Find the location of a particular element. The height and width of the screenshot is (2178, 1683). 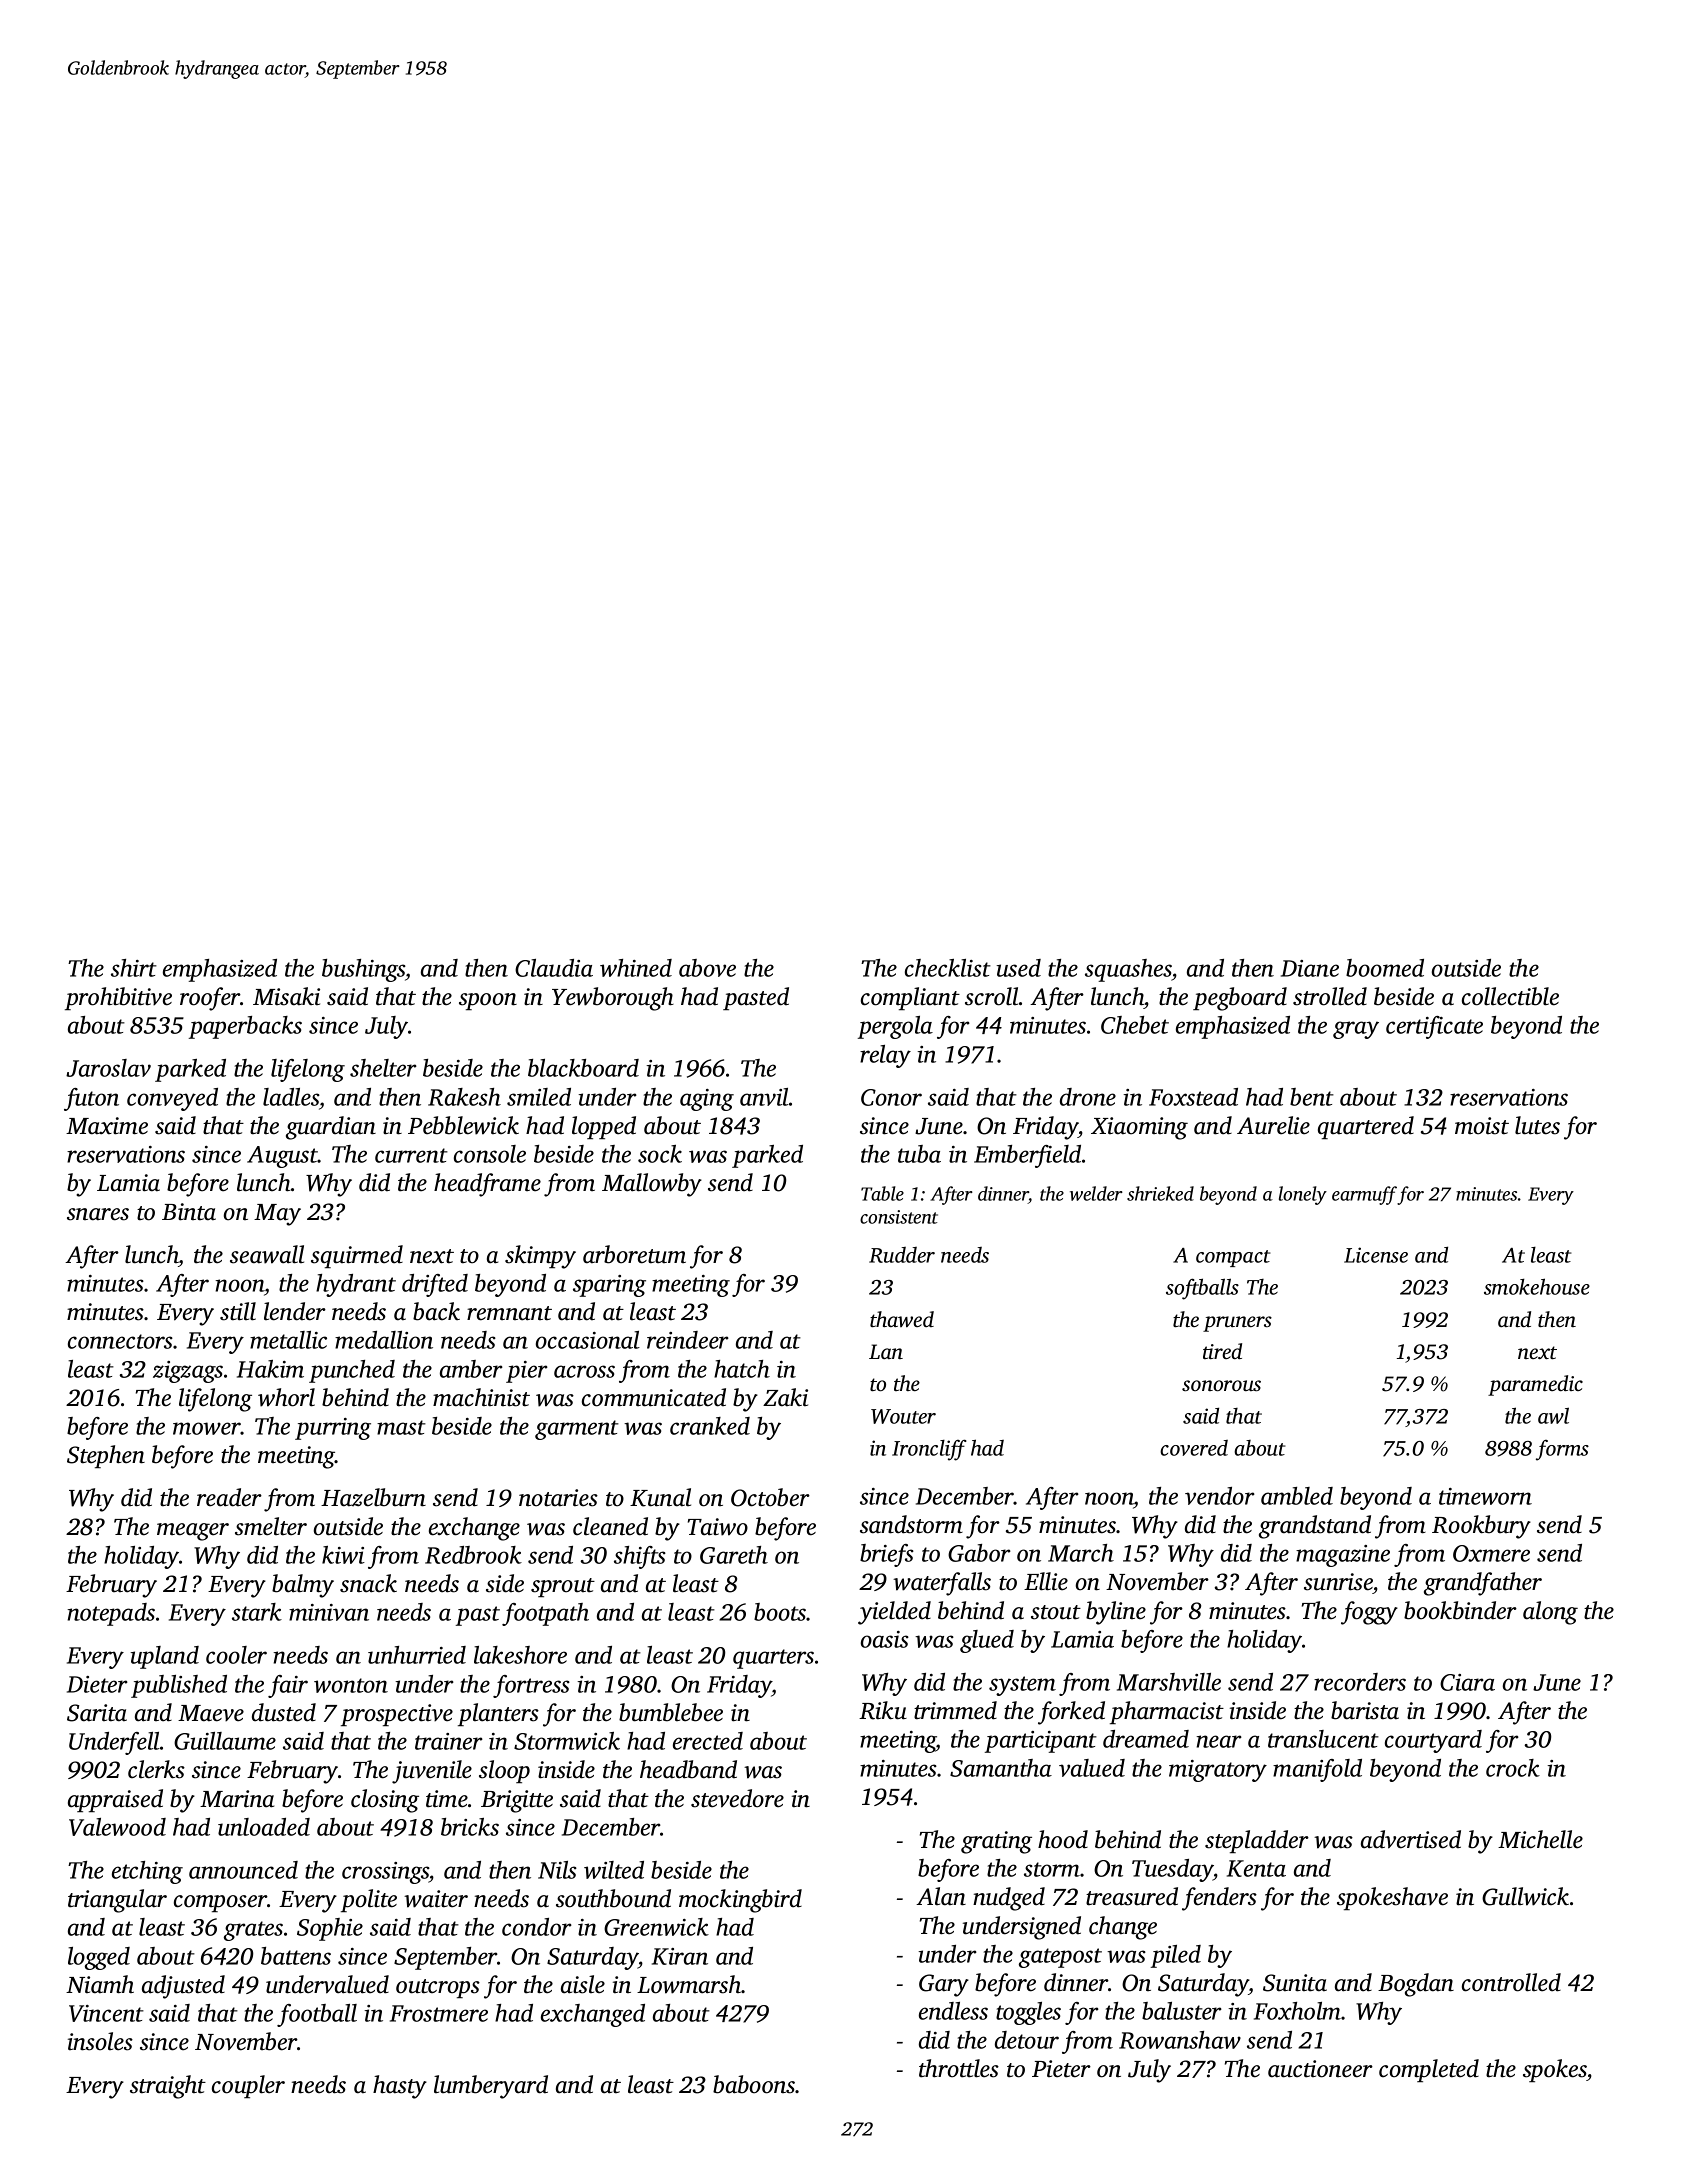

paramedic is located at coordinates (1535, 1385).
